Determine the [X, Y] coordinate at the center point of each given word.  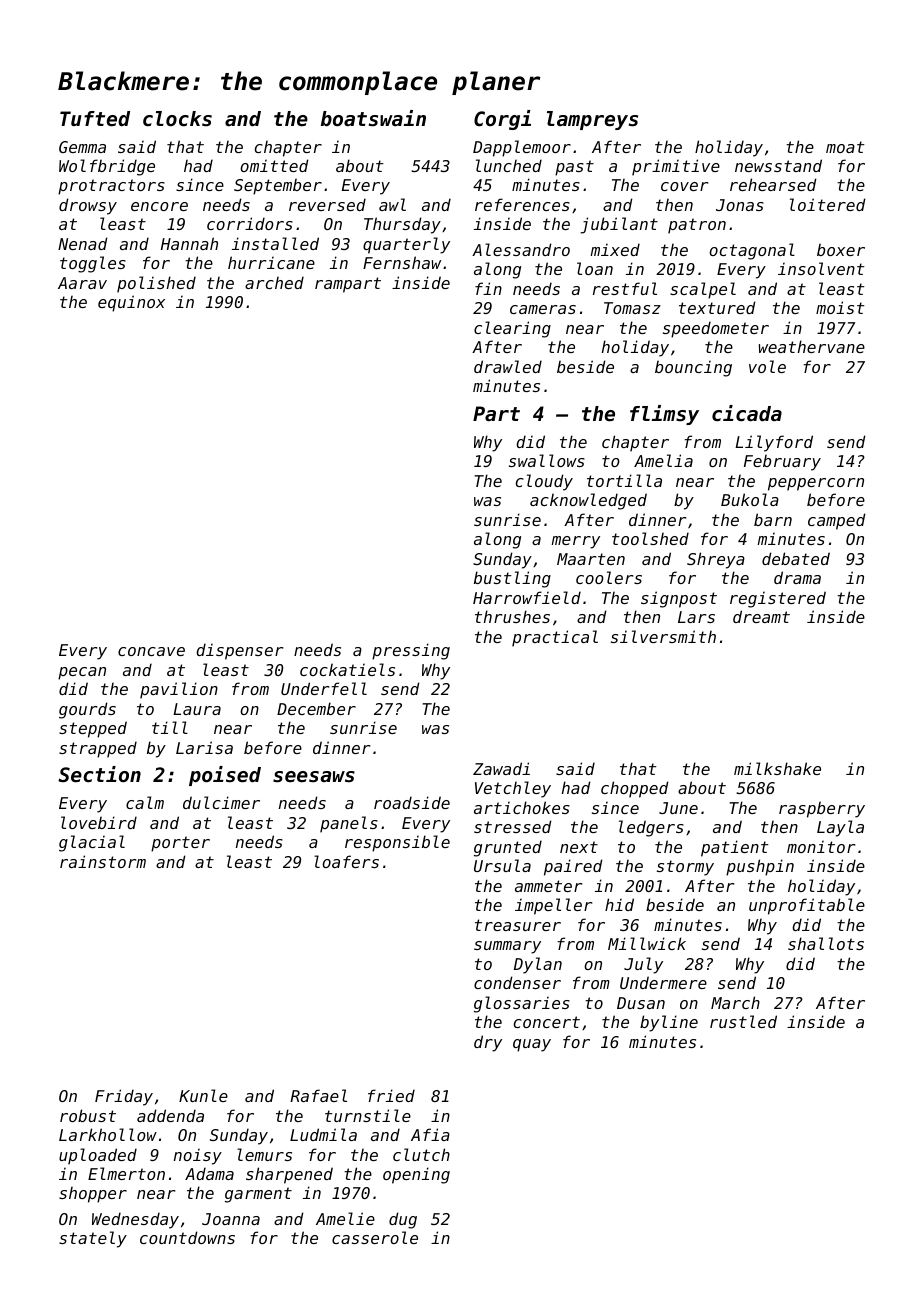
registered [778, 599]
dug [403, 1220]
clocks [177, 119]
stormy [685, 868]
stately [93, 1239]
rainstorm [103, 861]
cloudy [544, 482]
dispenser [239, 651]
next [579, 847]
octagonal [752, 251]
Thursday [402, 225]
